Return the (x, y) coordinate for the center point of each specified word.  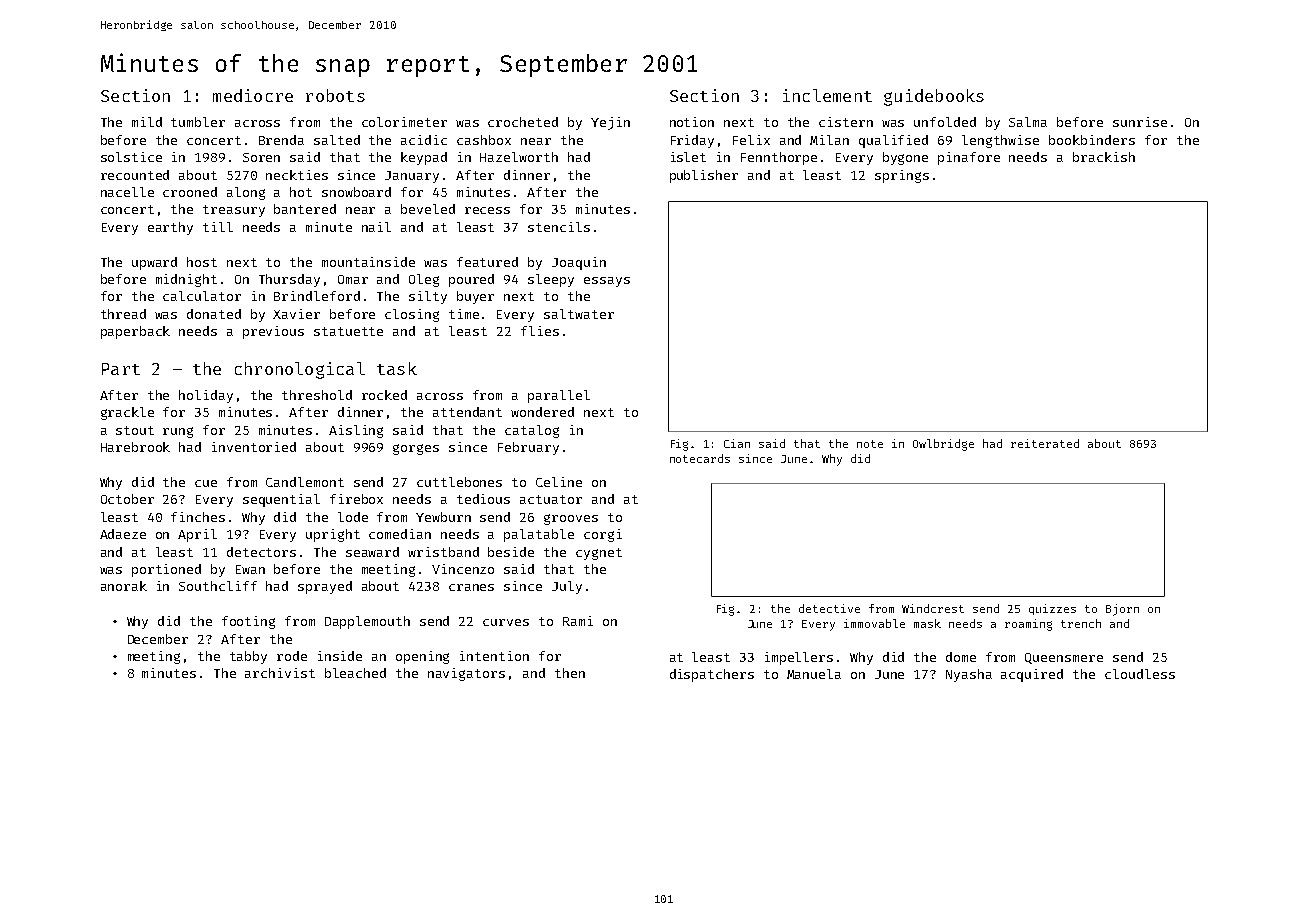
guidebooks (934, 97)
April (197, 535)
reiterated (1045, 443)
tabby (248, 657)
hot (301, 192)
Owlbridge (943, 445)
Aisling (356, 431)
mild (147, 122)
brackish (1104, 157)
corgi (603, 535)
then (570, 673)
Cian (737, 443)
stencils (559, 227)
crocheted (523, 122)
